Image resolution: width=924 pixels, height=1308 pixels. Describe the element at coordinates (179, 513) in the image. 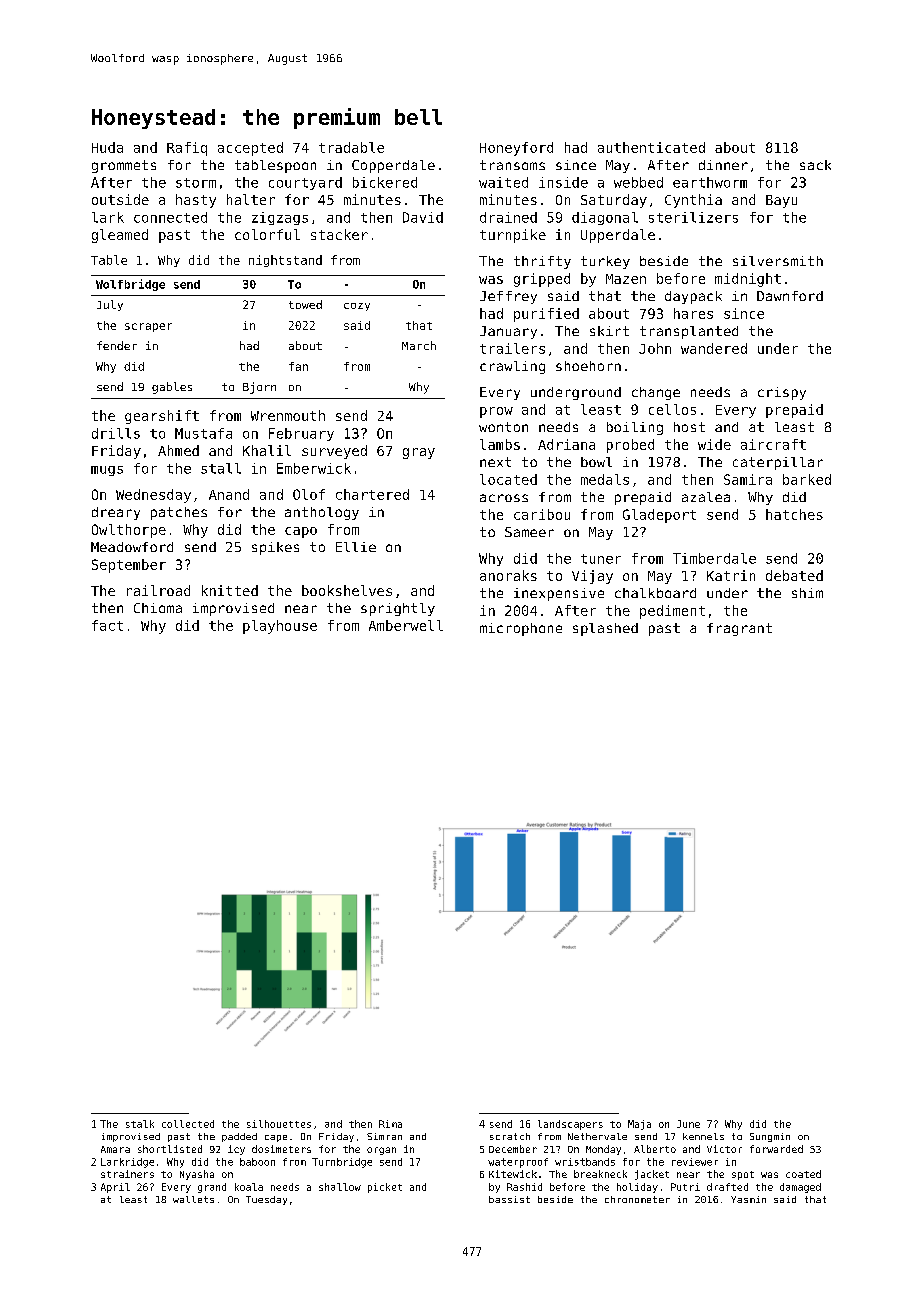

I see `patches` at that location.
